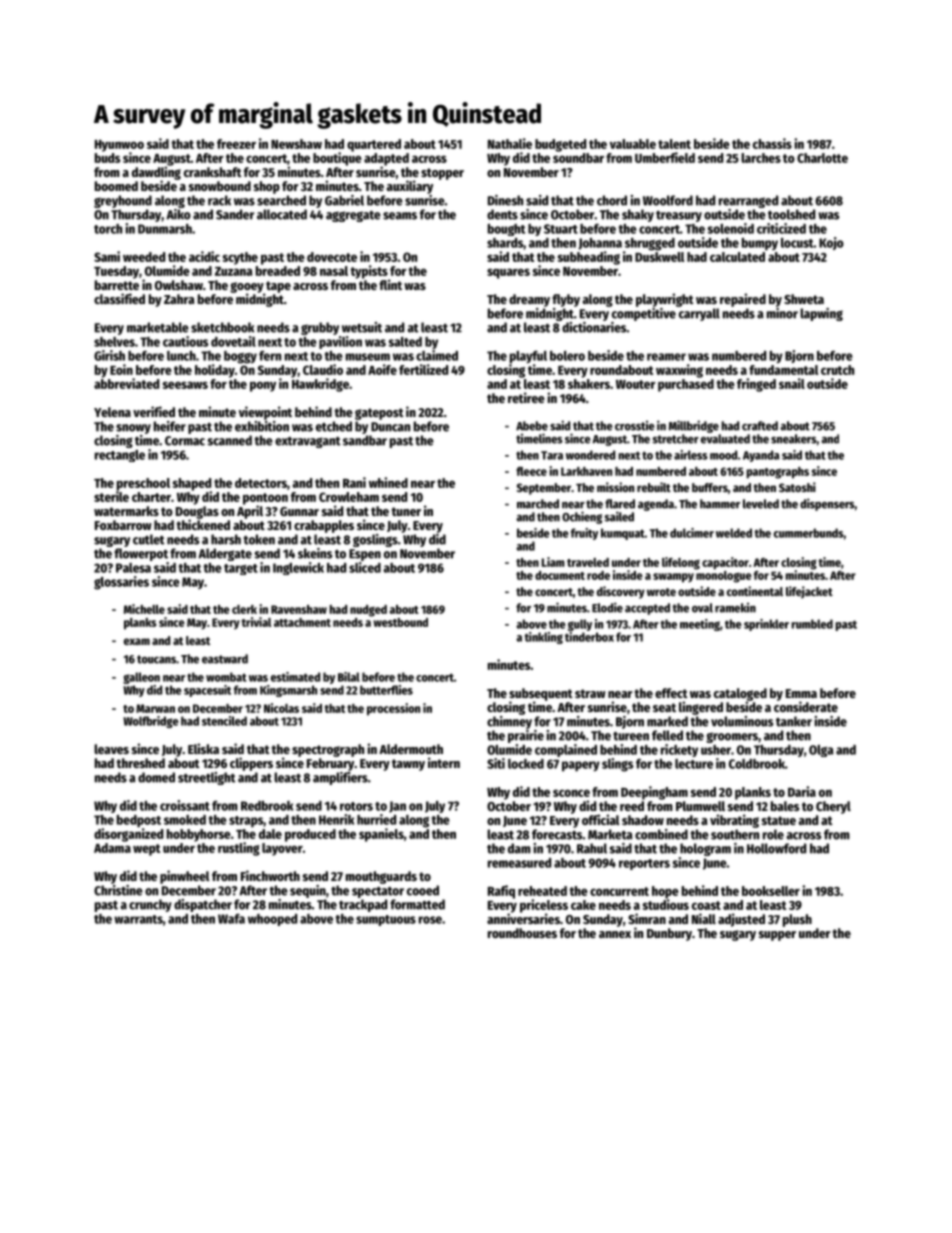 Image resolution: width=952 pixels, height=1233 pixels. What do you see at coordinates (337, 159) in the document?
I see `boutique` at bounding box center [337, 159].
